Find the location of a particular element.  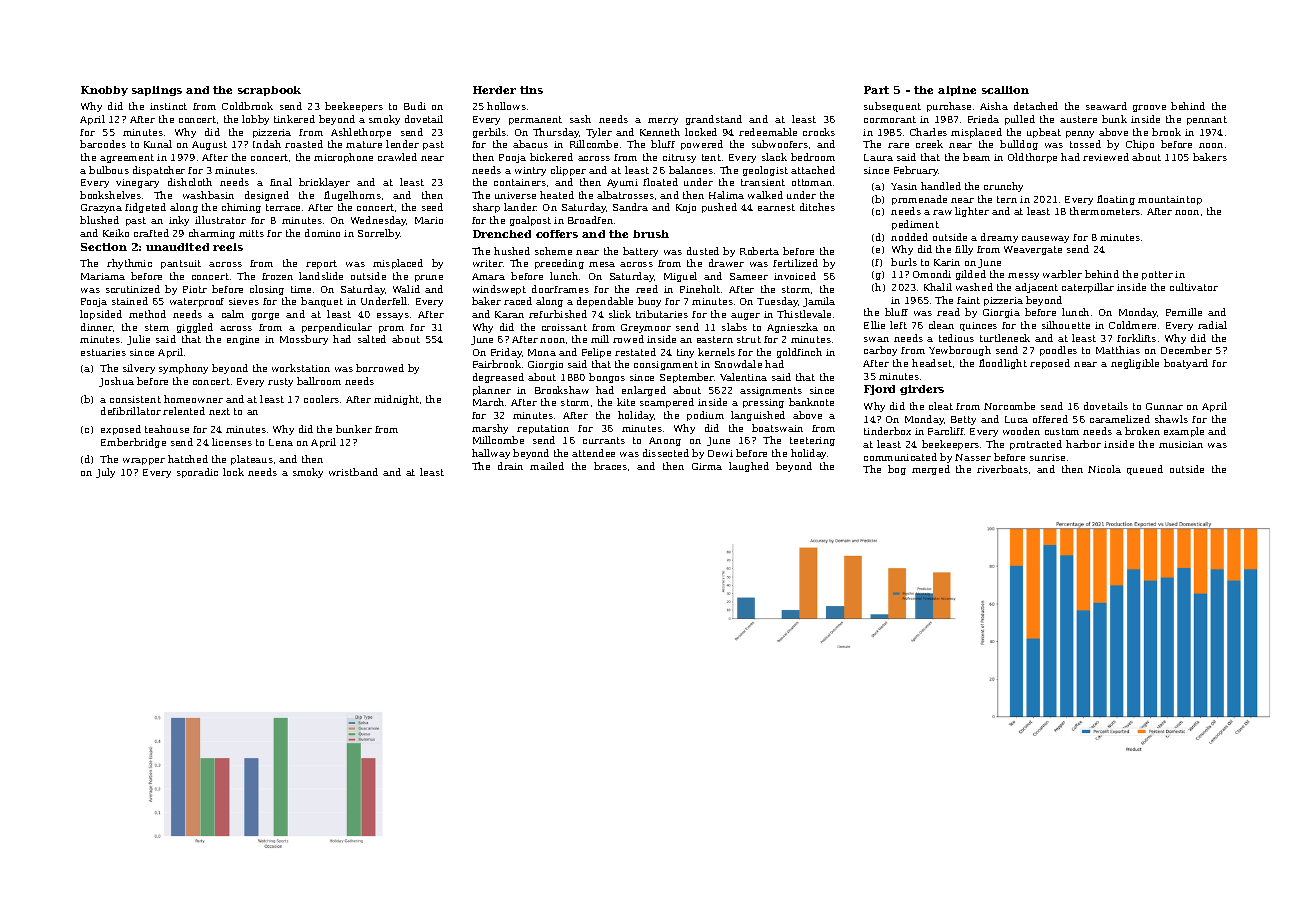

laughed is located at coordinates (749, 467).
